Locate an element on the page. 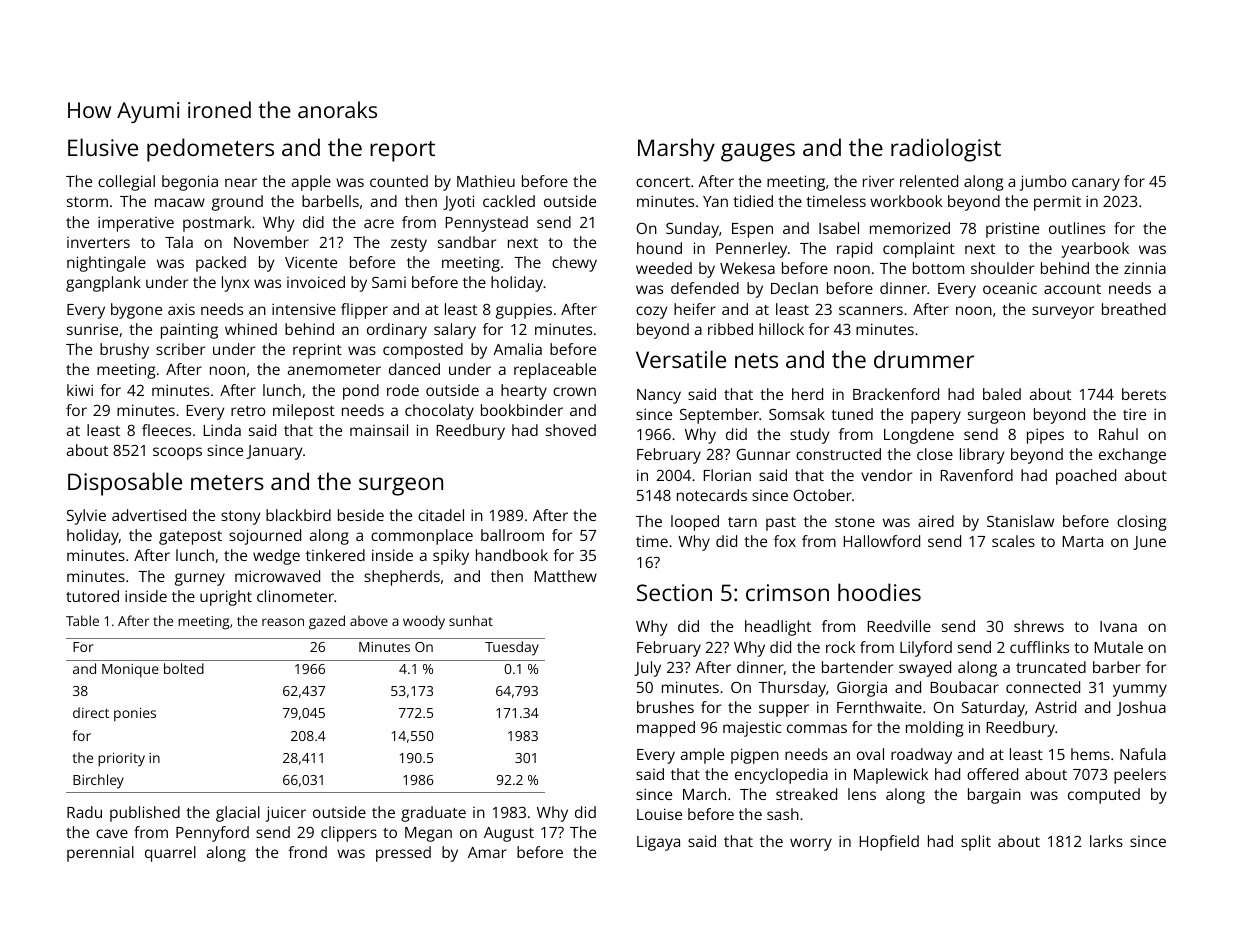 The width and height of the image is (1233, 952). pond is located at coordinates (361, 392).
